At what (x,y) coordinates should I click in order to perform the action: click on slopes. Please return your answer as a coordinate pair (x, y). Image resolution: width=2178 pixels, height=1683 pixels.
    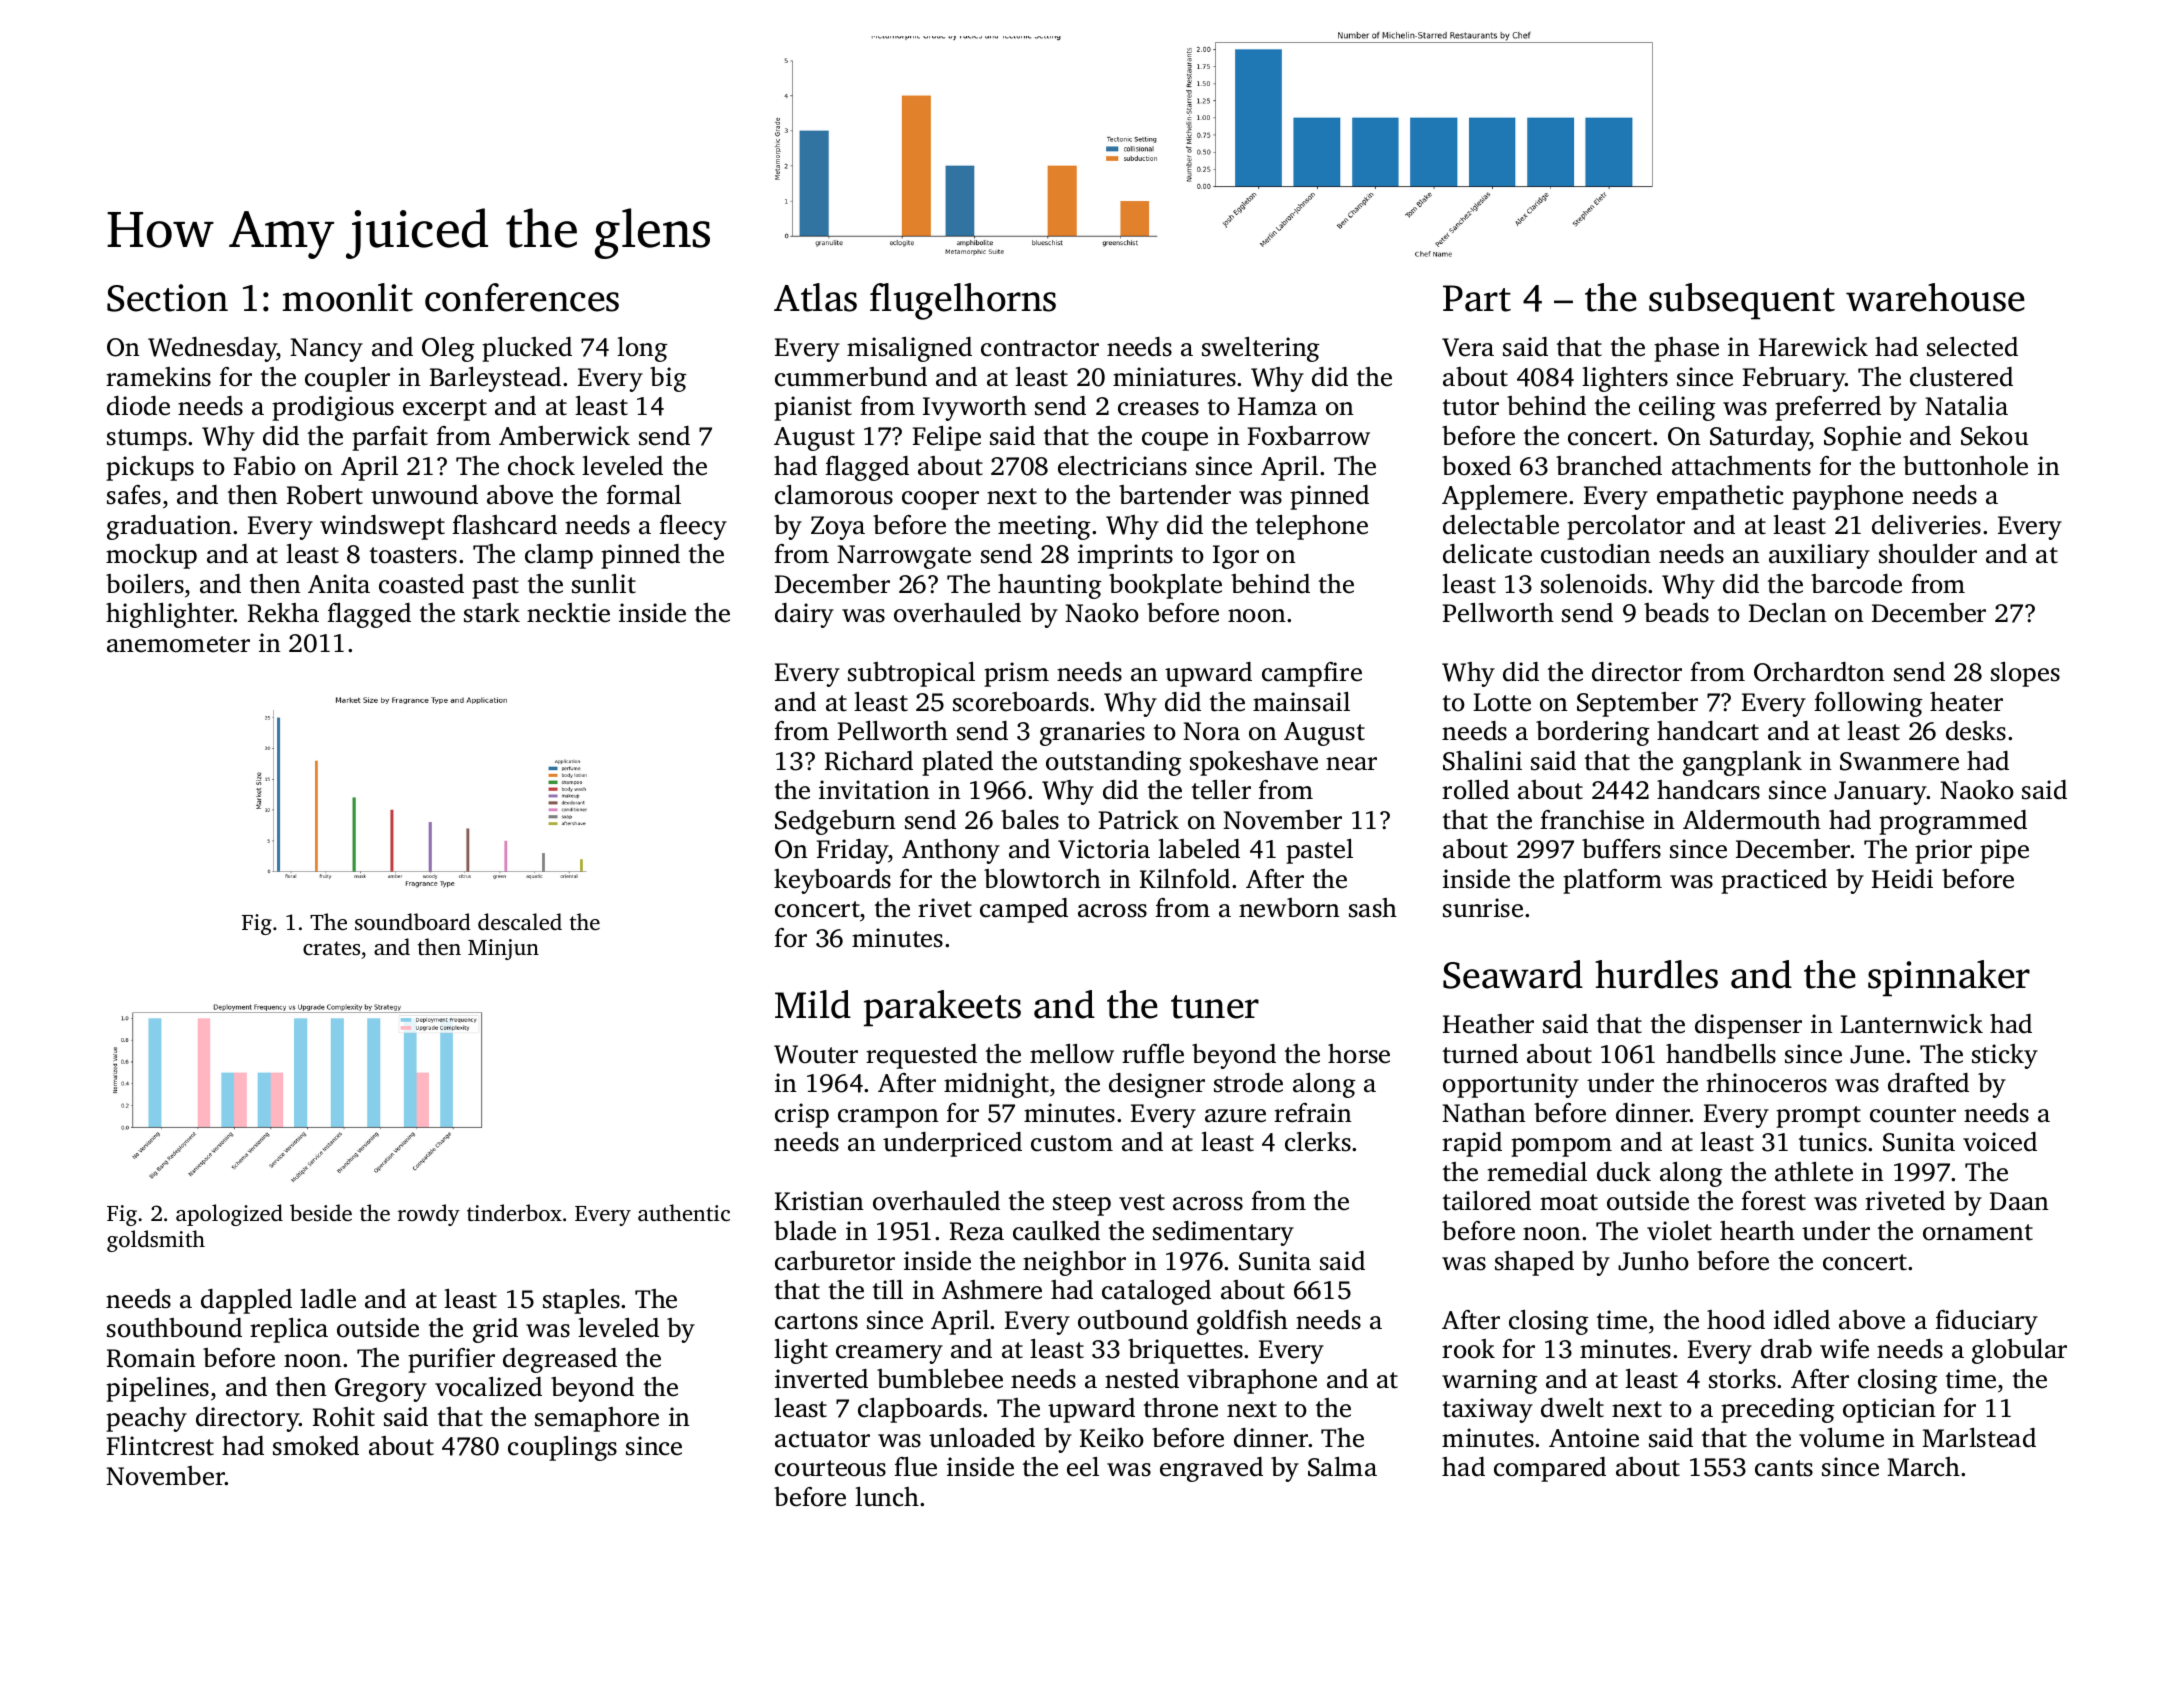
    Looking at the image, I should click on (2025, 674).
